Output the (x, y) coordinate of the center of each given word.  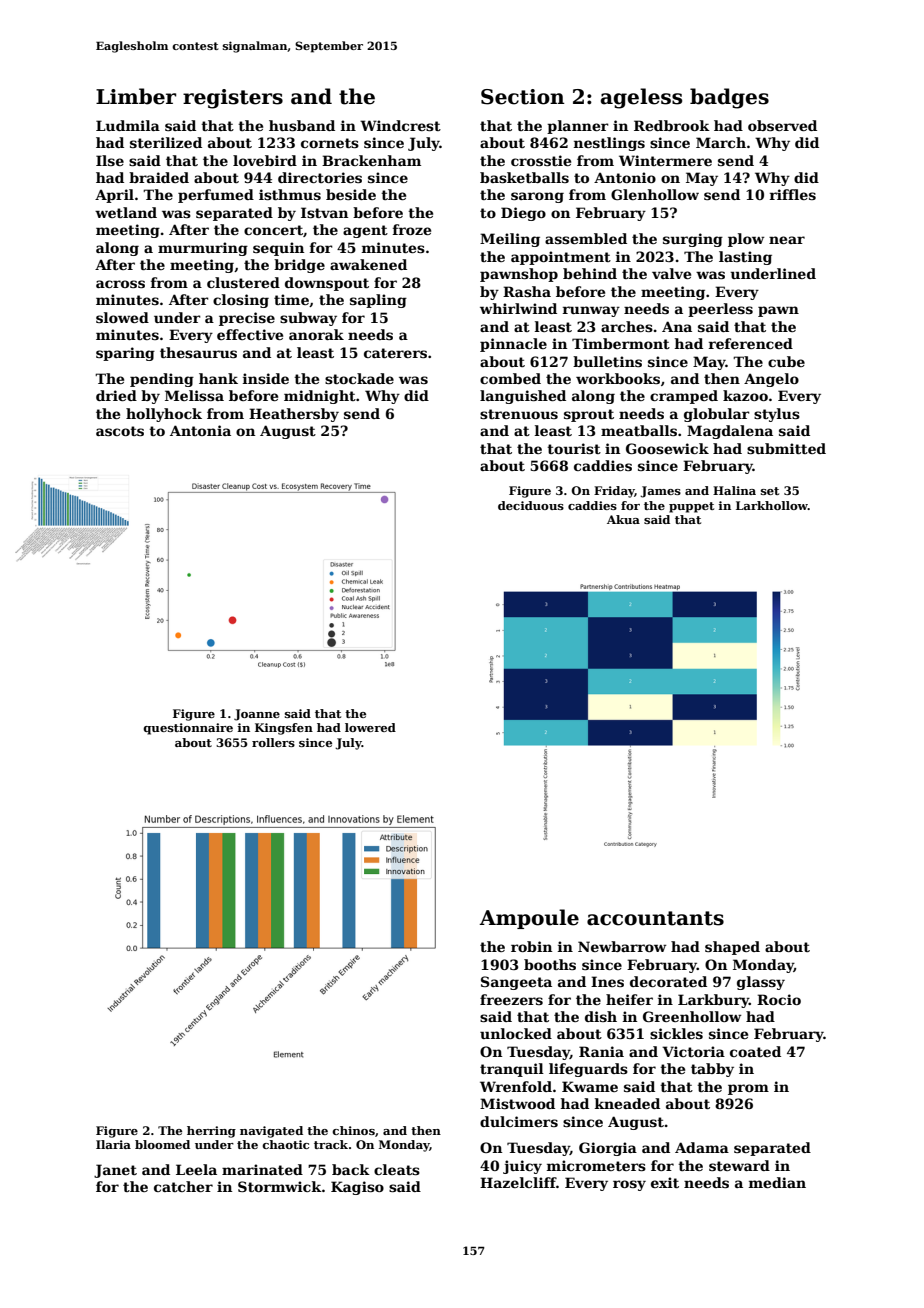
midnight (320, 397)
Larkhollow (772, 505)
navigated (271, 1132)
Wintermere (665, 160)
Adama (702, 1147)
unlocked (516, 1033)
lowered (370, 727)
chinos (353, 1130)
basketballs (524, 177)
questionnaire (188, 729)
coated (755, 1051)
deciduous (531, 505)
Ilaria (113, 1144)
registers (233, 99)
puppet (691, 507)
